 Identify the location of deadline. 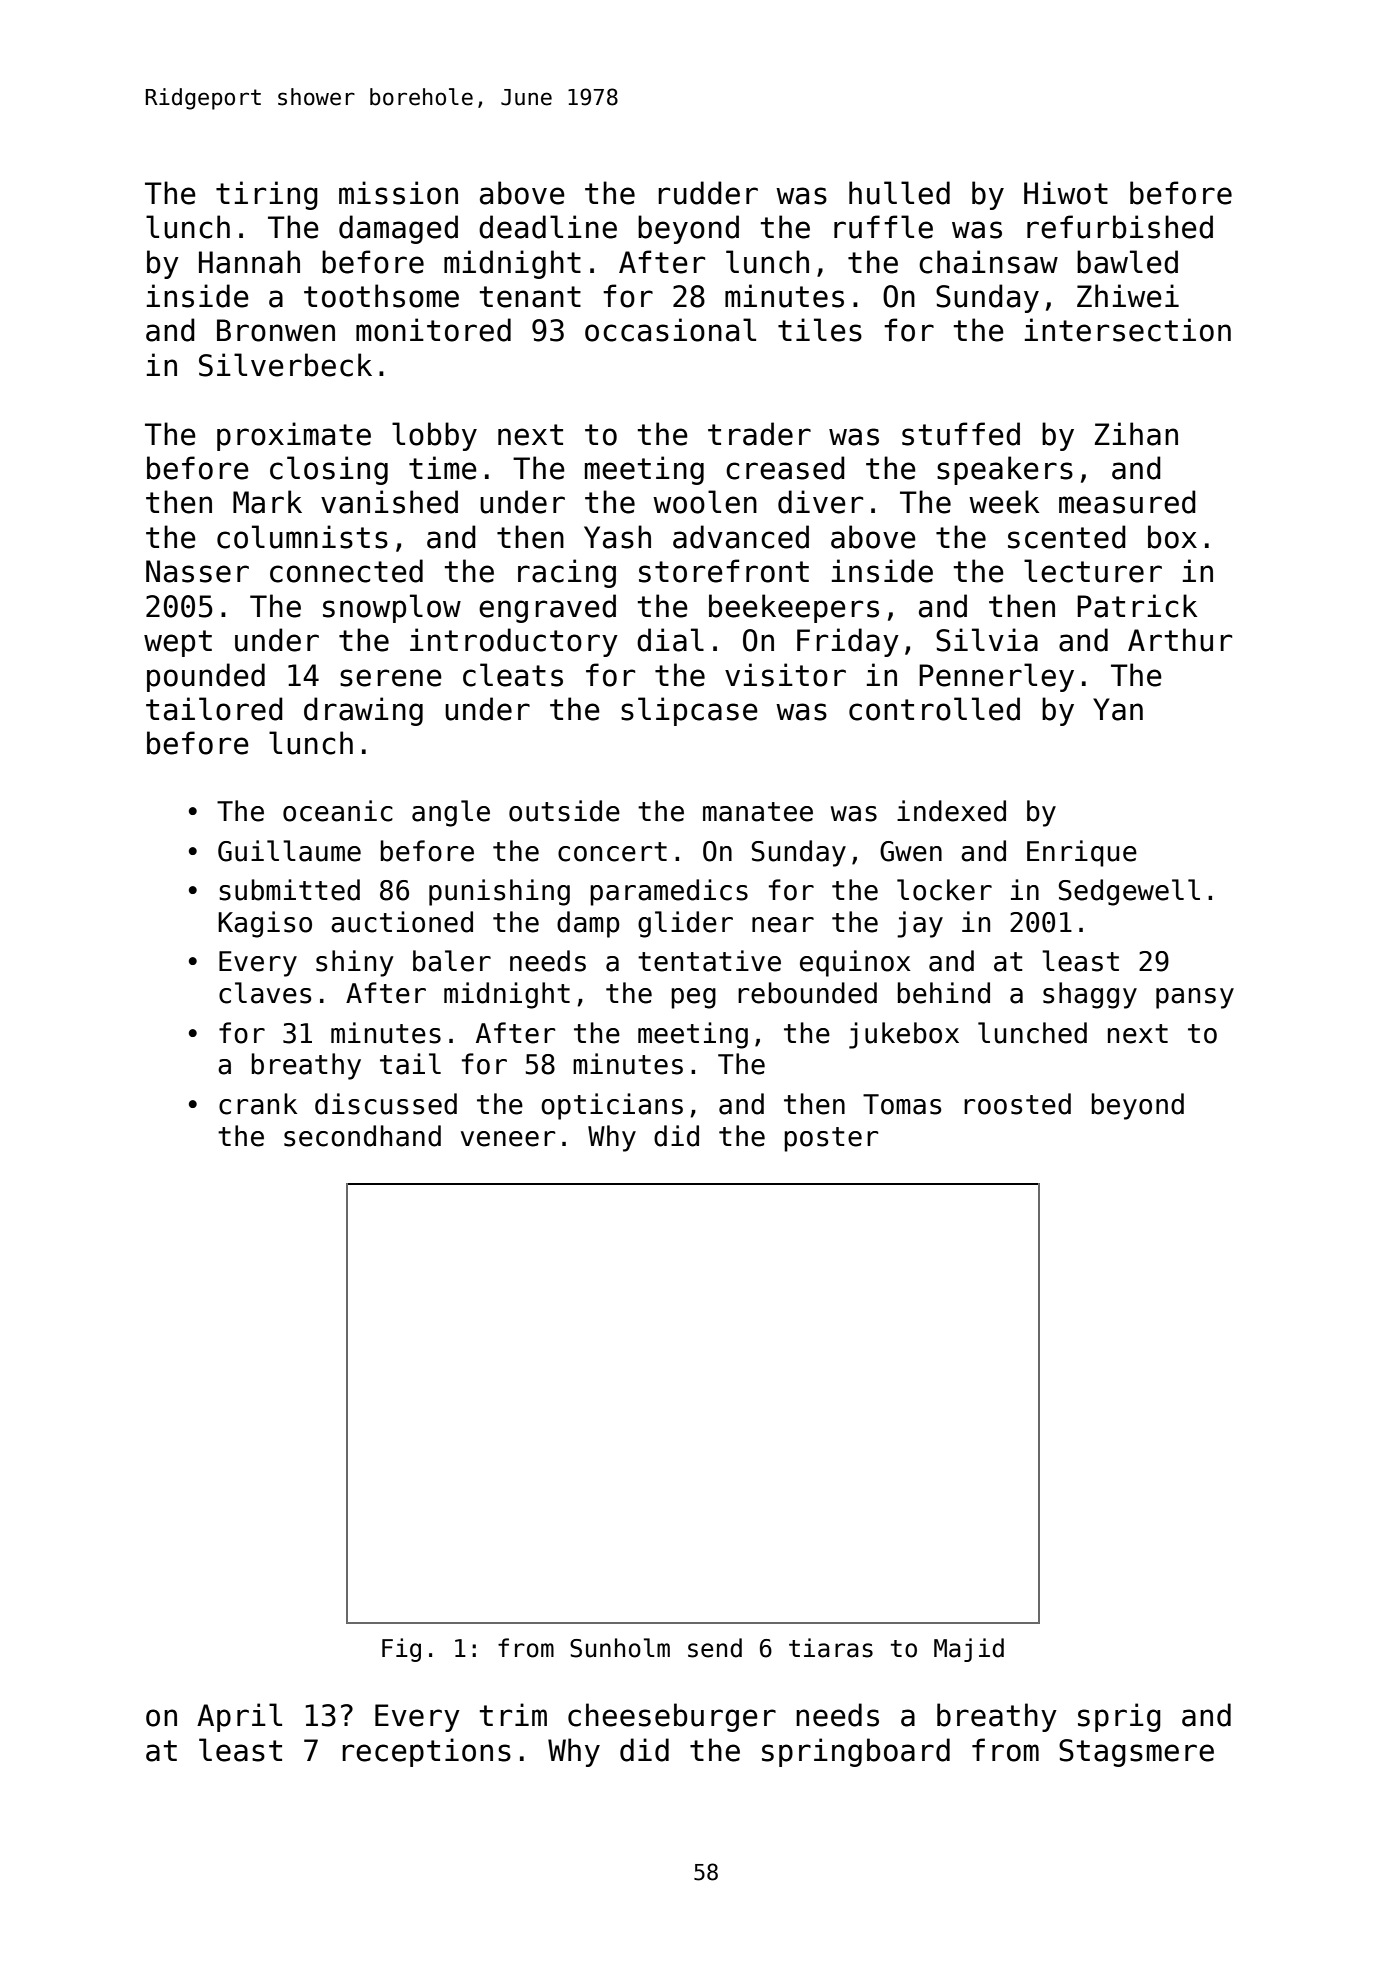
(548, 227).
